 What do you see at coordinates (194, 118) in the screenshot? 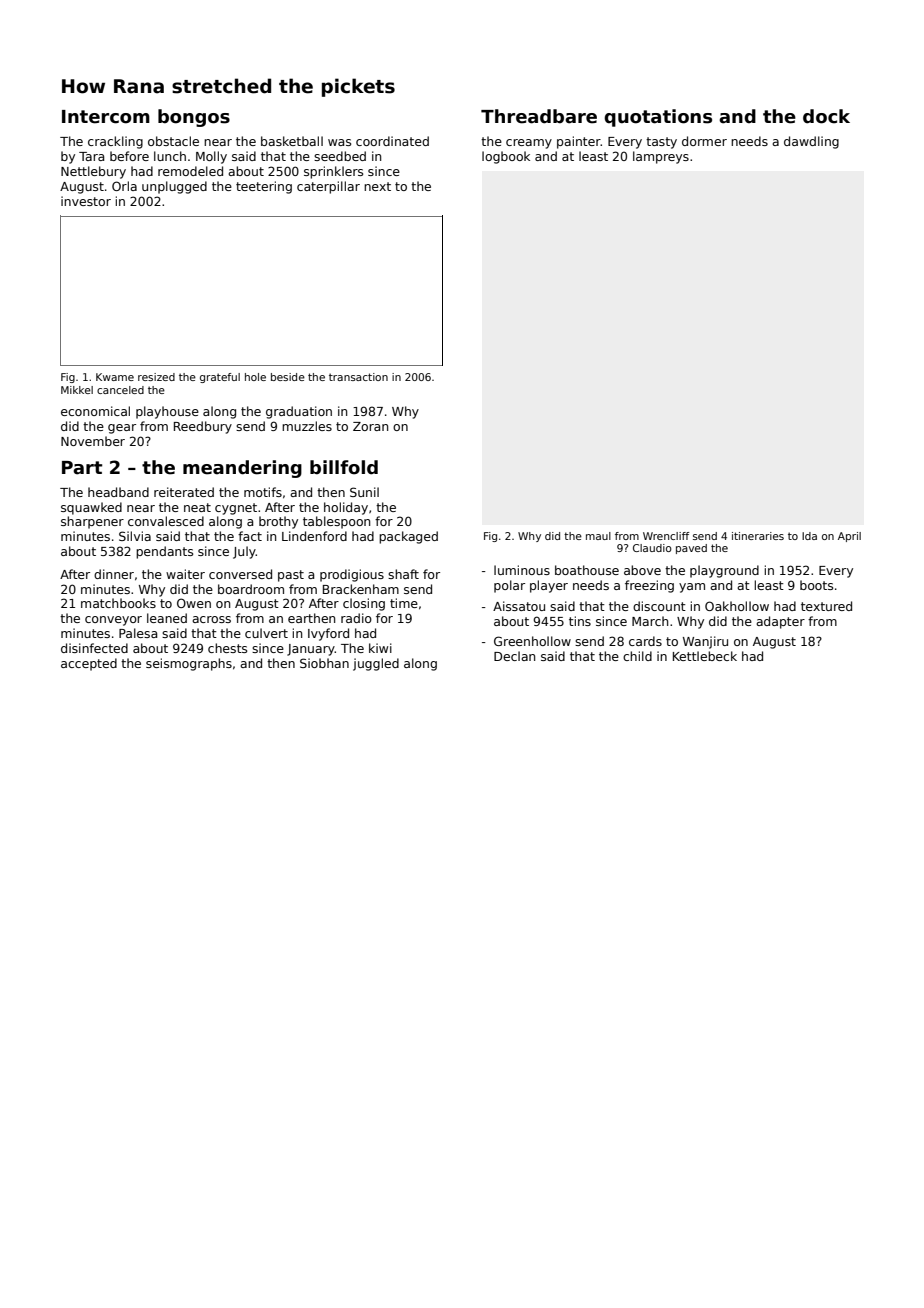
I see `bongos` at bounding box center [194, 118].
